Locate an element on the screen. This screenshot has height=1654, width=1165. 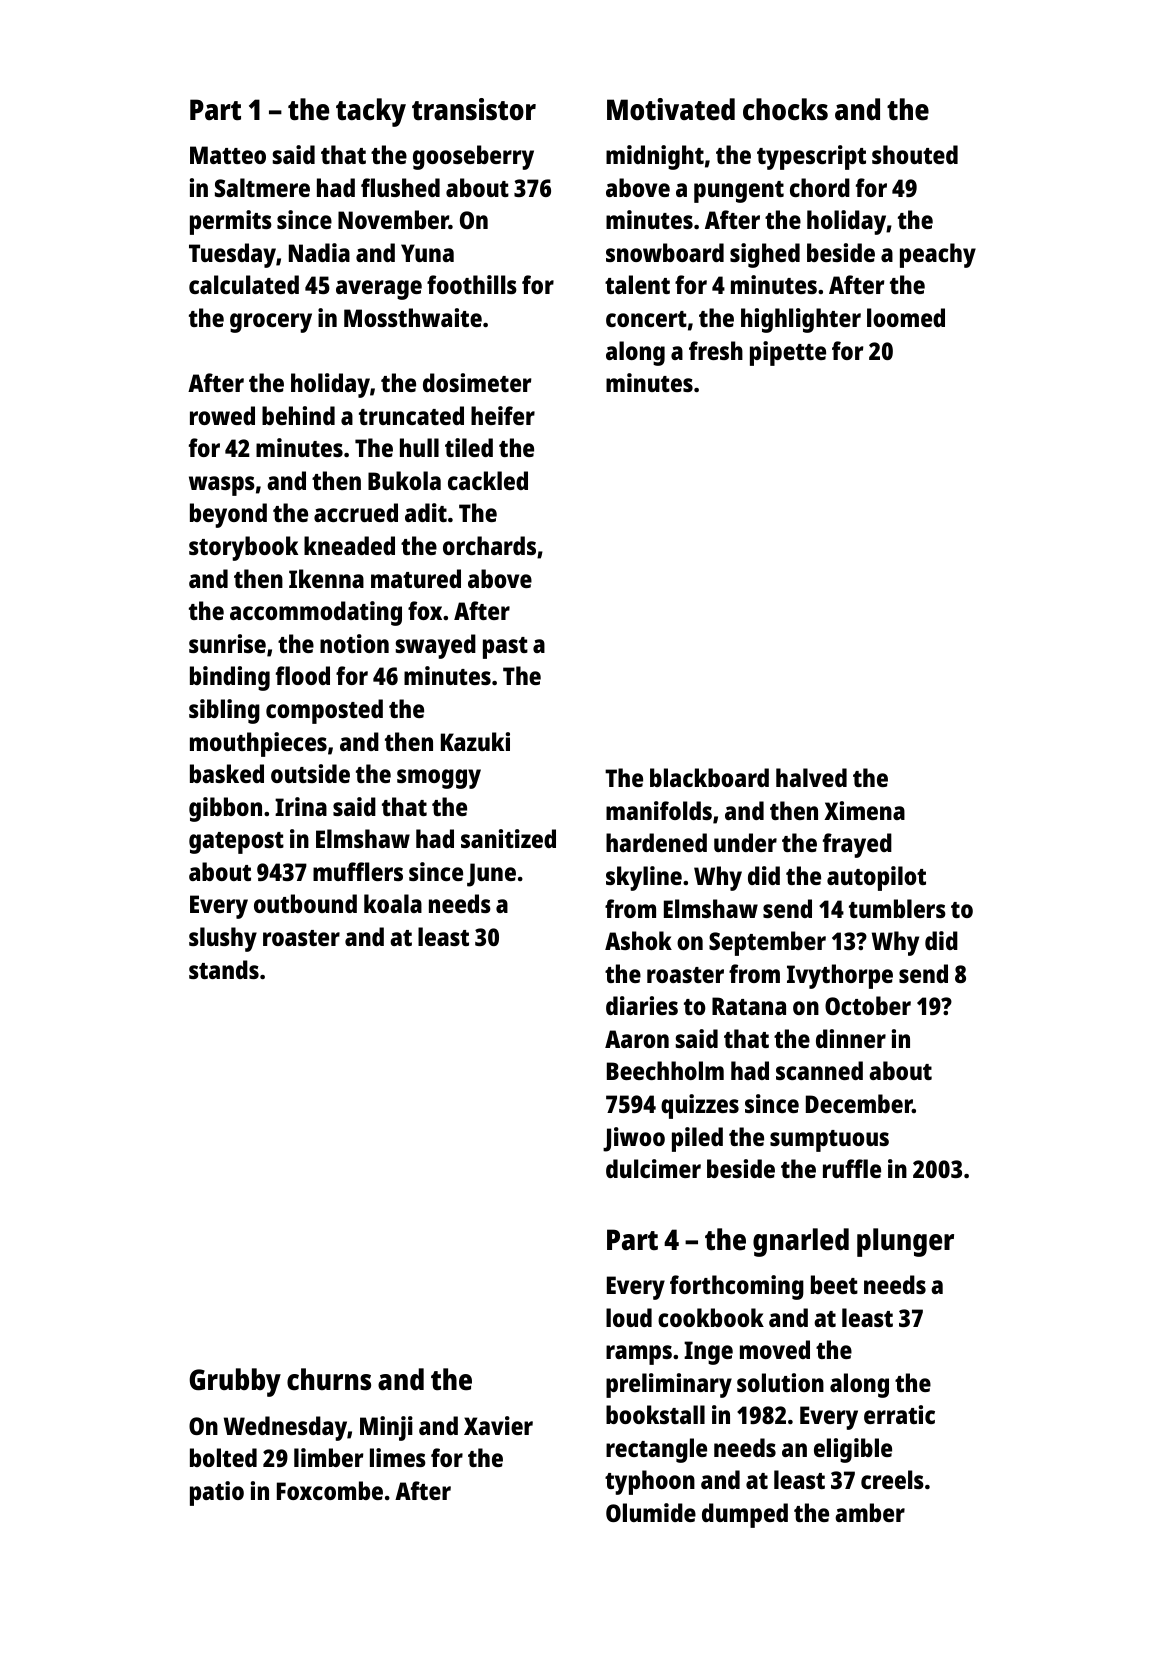
churns is located at coordinates (329, 1379).
